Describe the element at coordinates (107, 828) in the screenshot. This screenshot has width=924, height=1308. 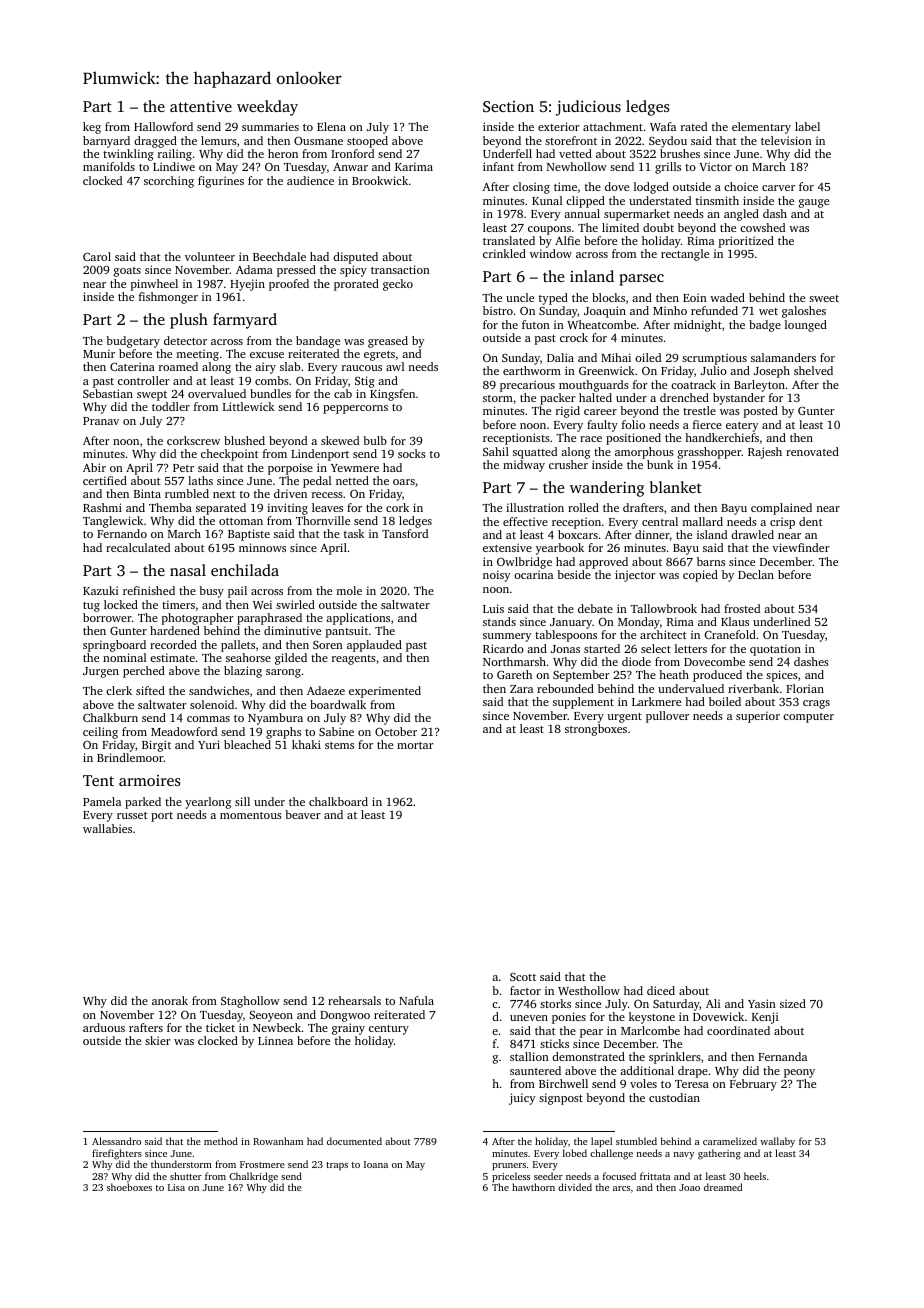
I see `wallabies` at that location.
